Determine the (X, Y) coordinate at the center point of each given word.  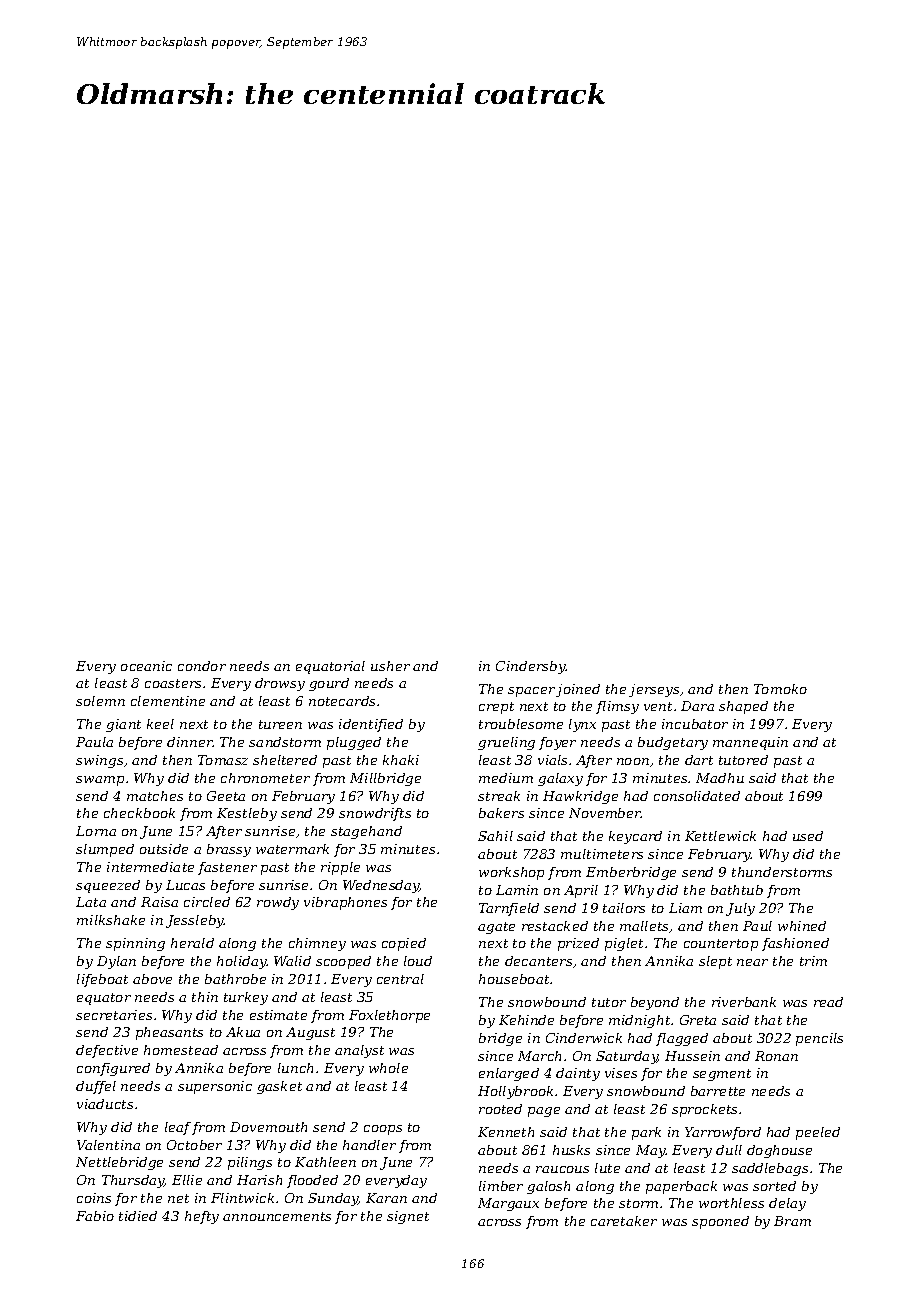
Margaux (508, 1204)
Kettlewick (720, 836)
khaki (401, 760)
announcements (277, 1216)
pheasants (169, 1033)
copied (404, 944)
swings (99, 761)
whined (802, 926)
